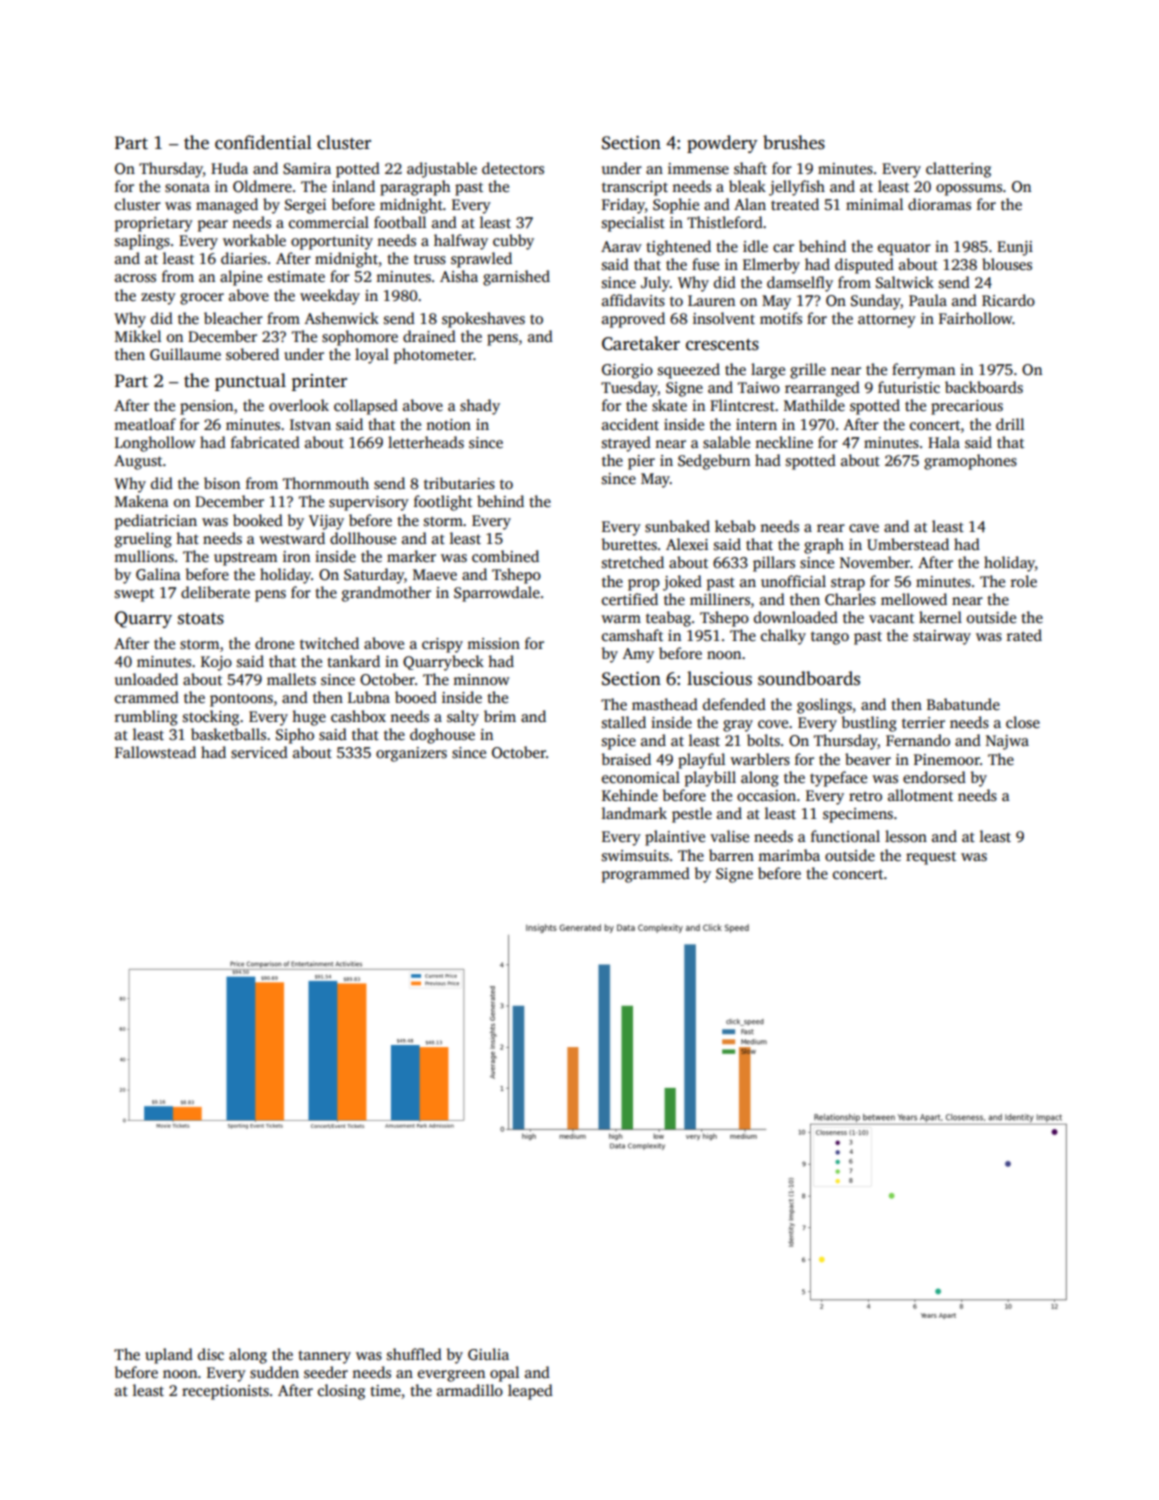 This screenshot has height=1500, width=1159. What do you see at coordinates (155, 752) in the screenshot?
I see `Fallowstead` at bounding box center [155, 752].
